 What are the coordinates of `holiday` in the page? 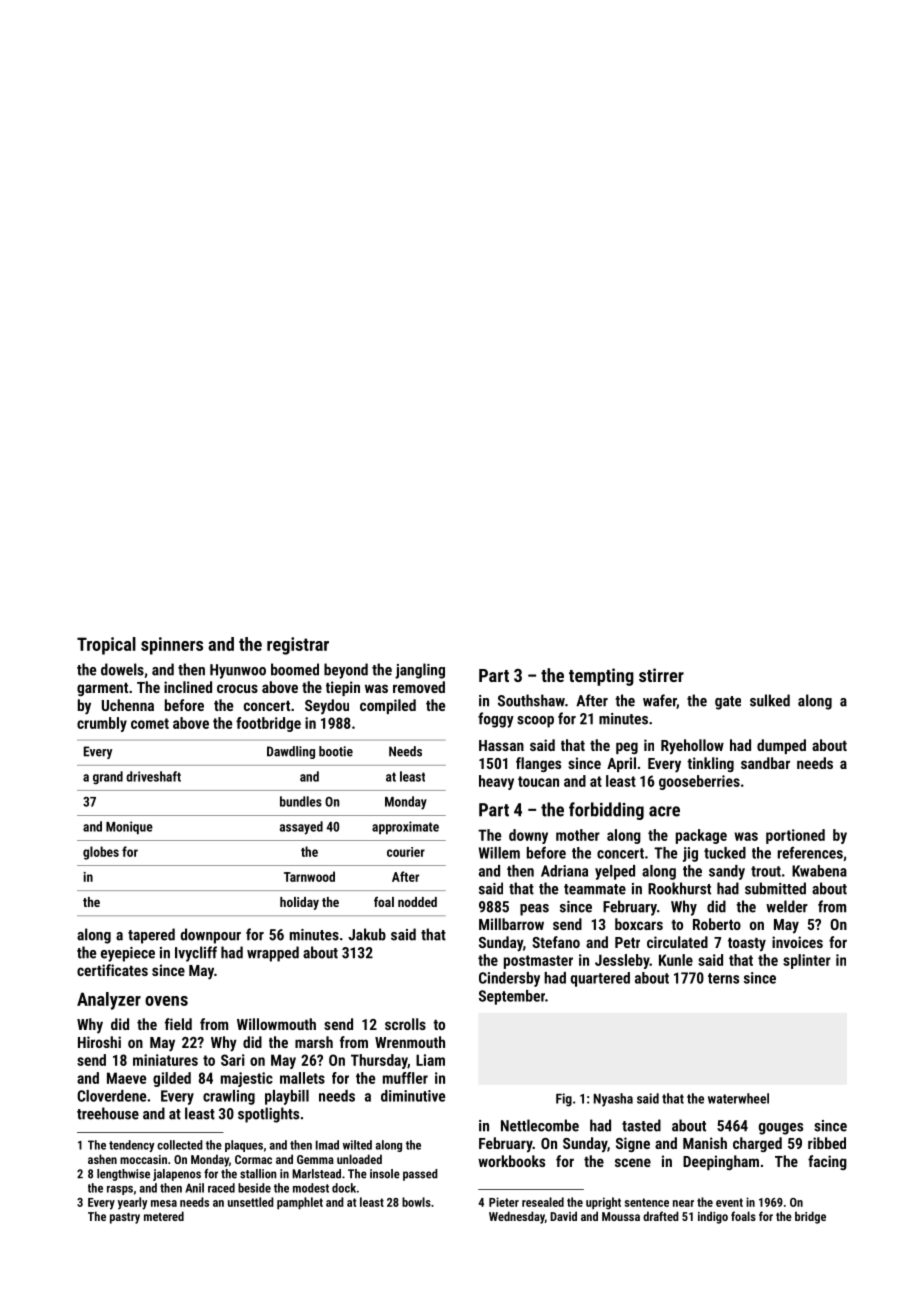 It's located at (299, 903).
